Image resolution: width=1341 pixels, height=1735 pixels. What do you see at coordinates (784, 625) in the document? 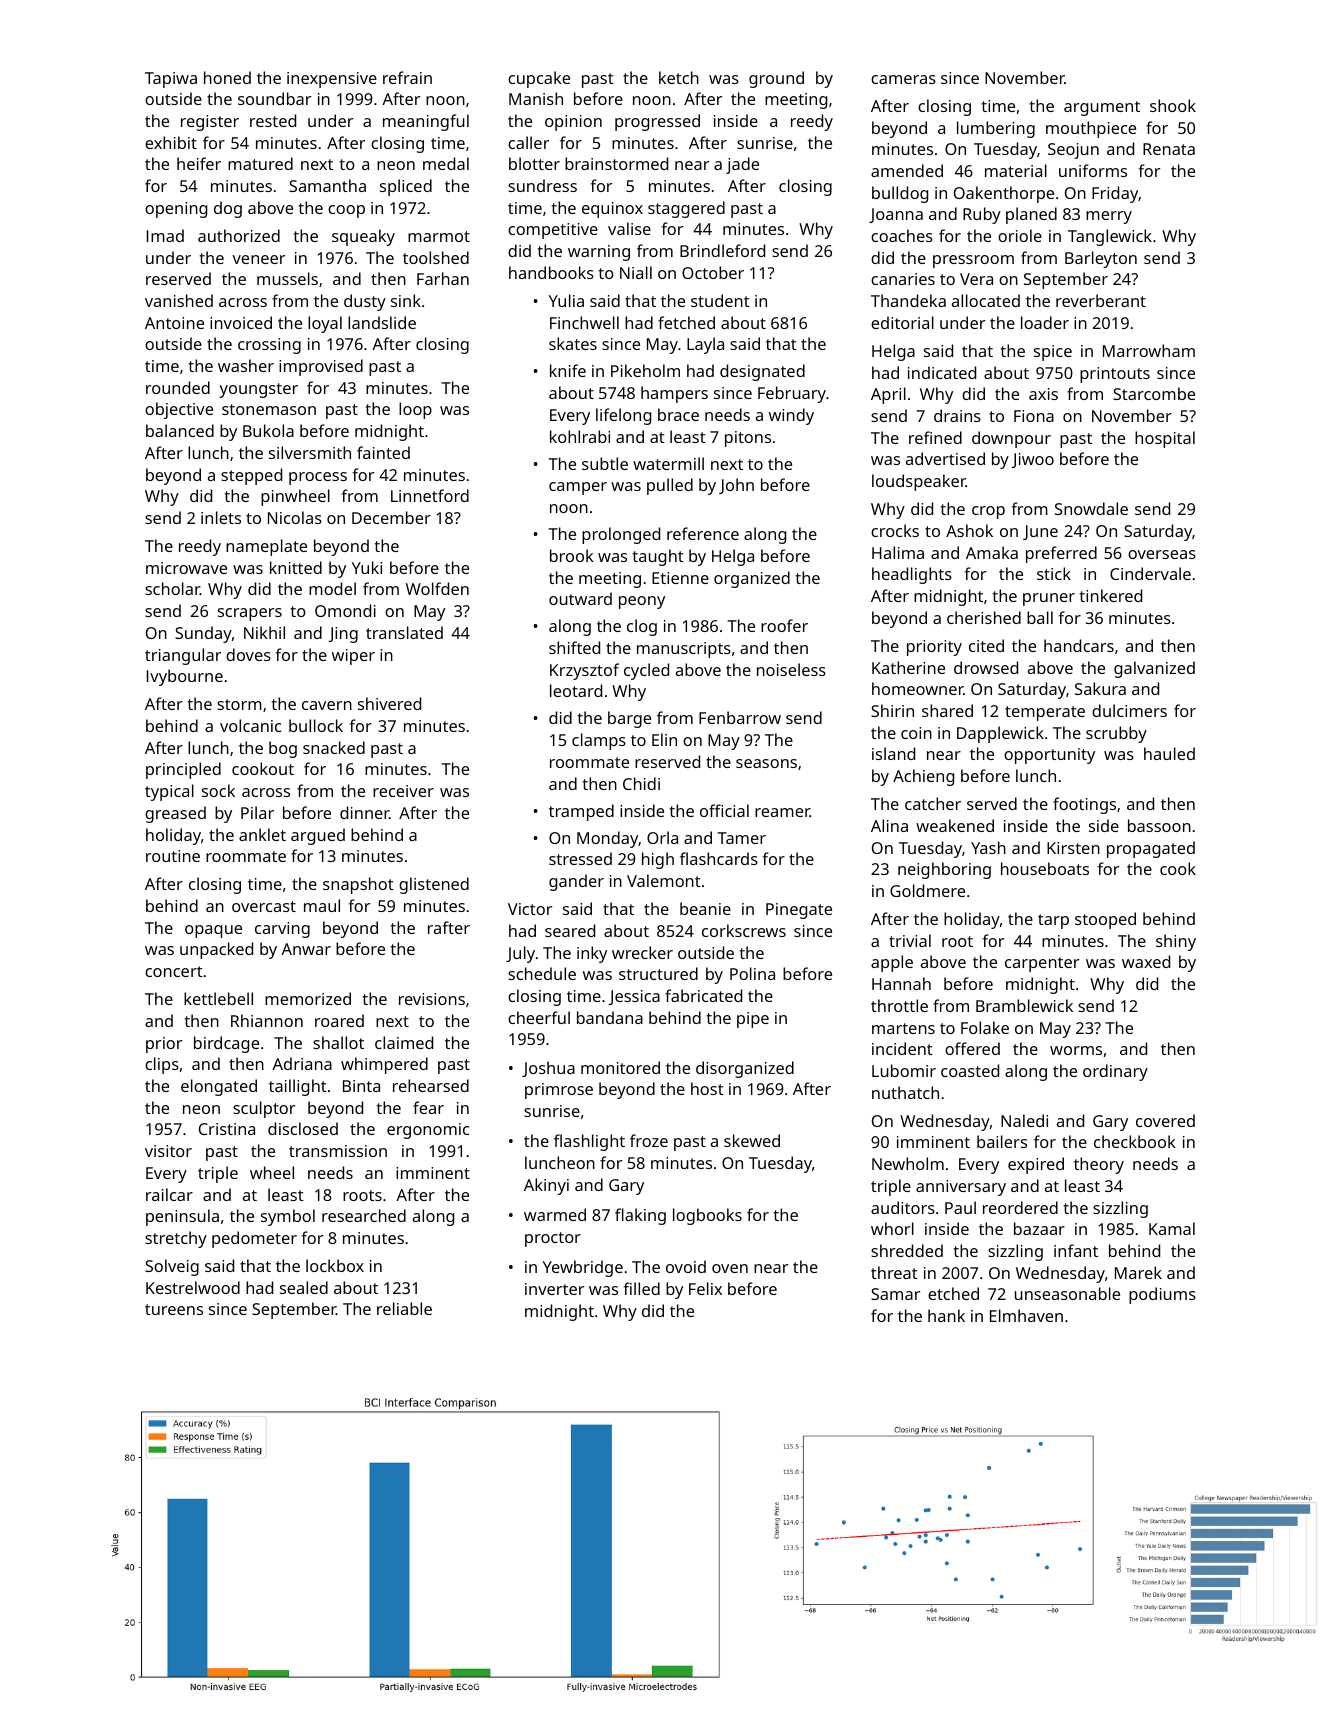
I see `roofer` at bounding box center [784, 625].
